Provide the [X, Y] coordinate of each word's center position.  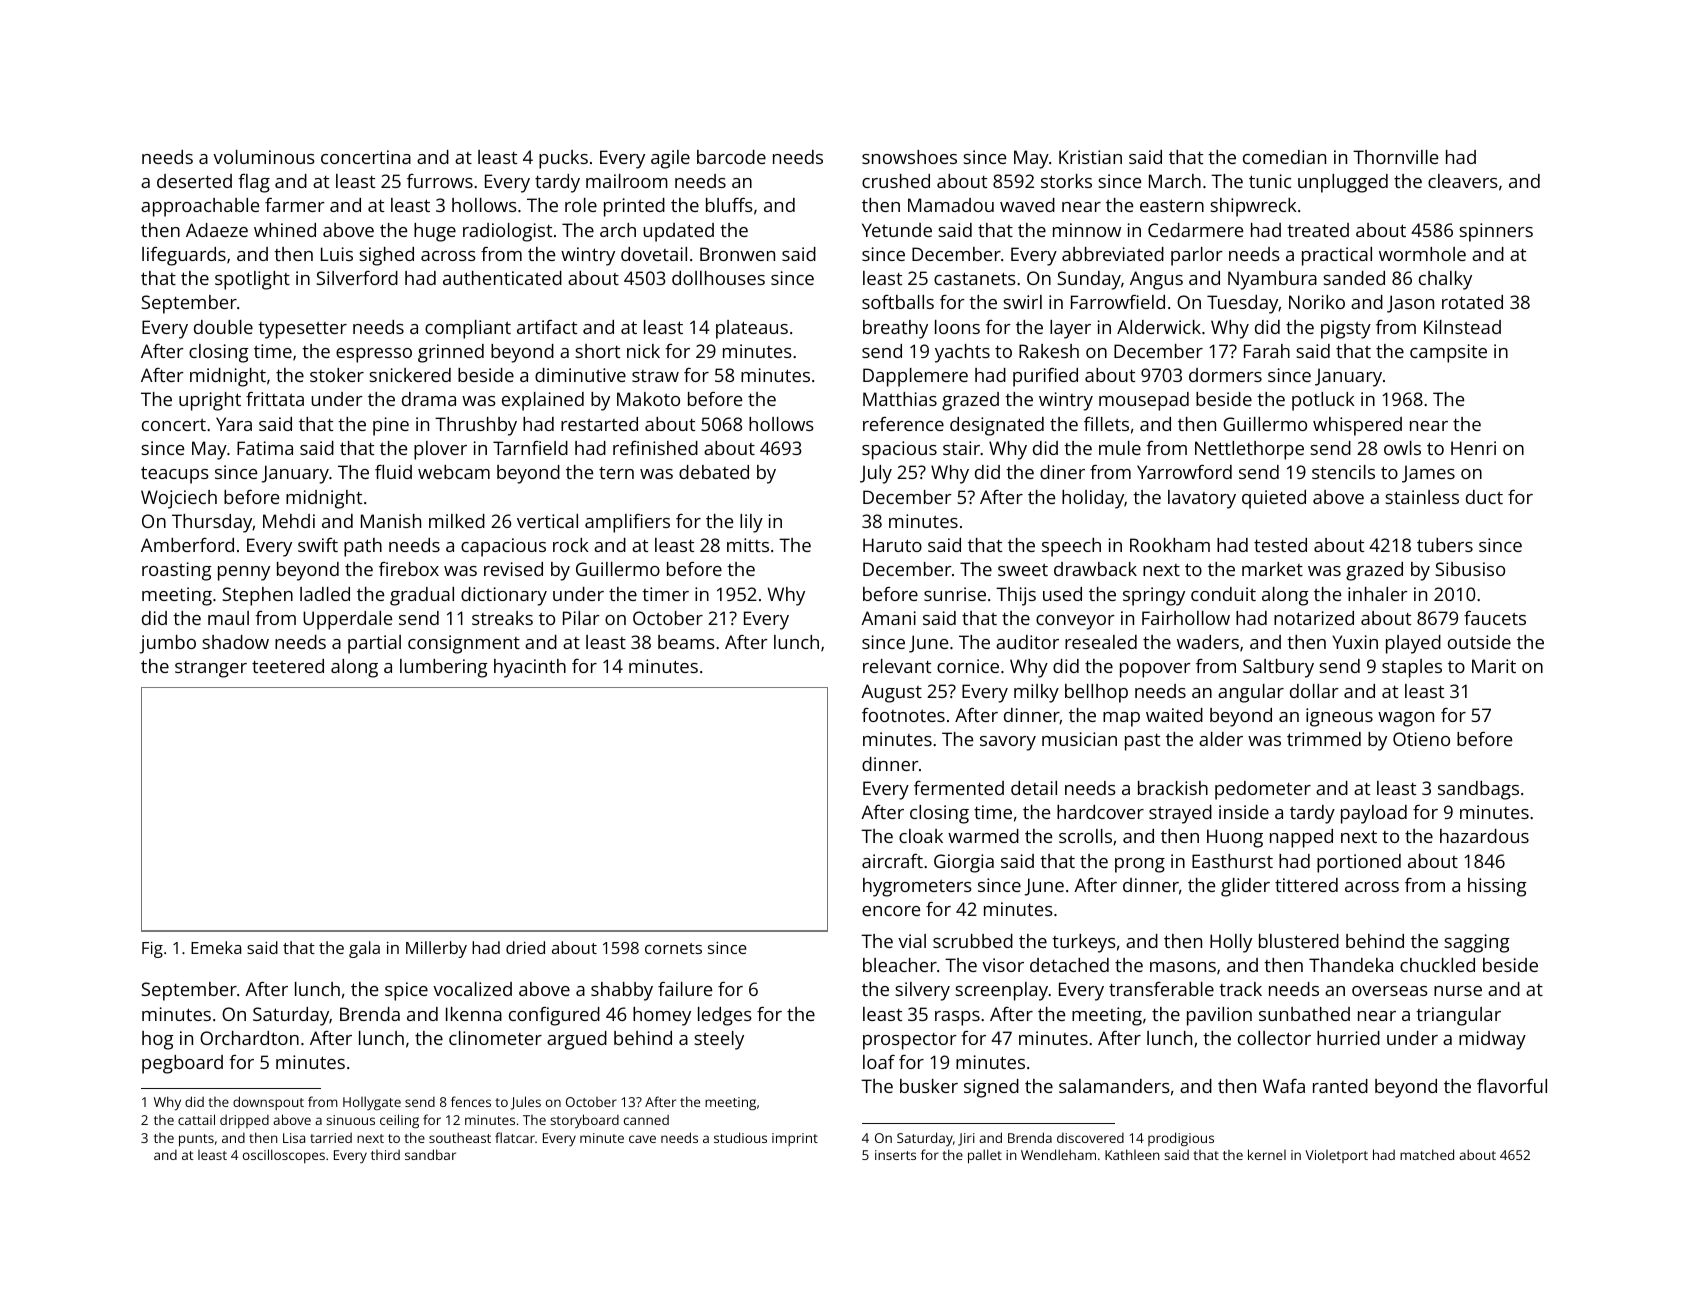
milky [1036, 693]
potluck [1323, 401]
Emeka [216, 947]
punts [196, 1140]
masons [1183, 967]
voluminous [264, 157]
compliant [468, 329]
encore [891, 911]
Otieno [1421, 739]
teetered [288, 666]
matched [1427, 1154]
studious [740, 1137]
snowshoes [909, 157]
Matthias [900, 399]
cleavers [1463, 181]
